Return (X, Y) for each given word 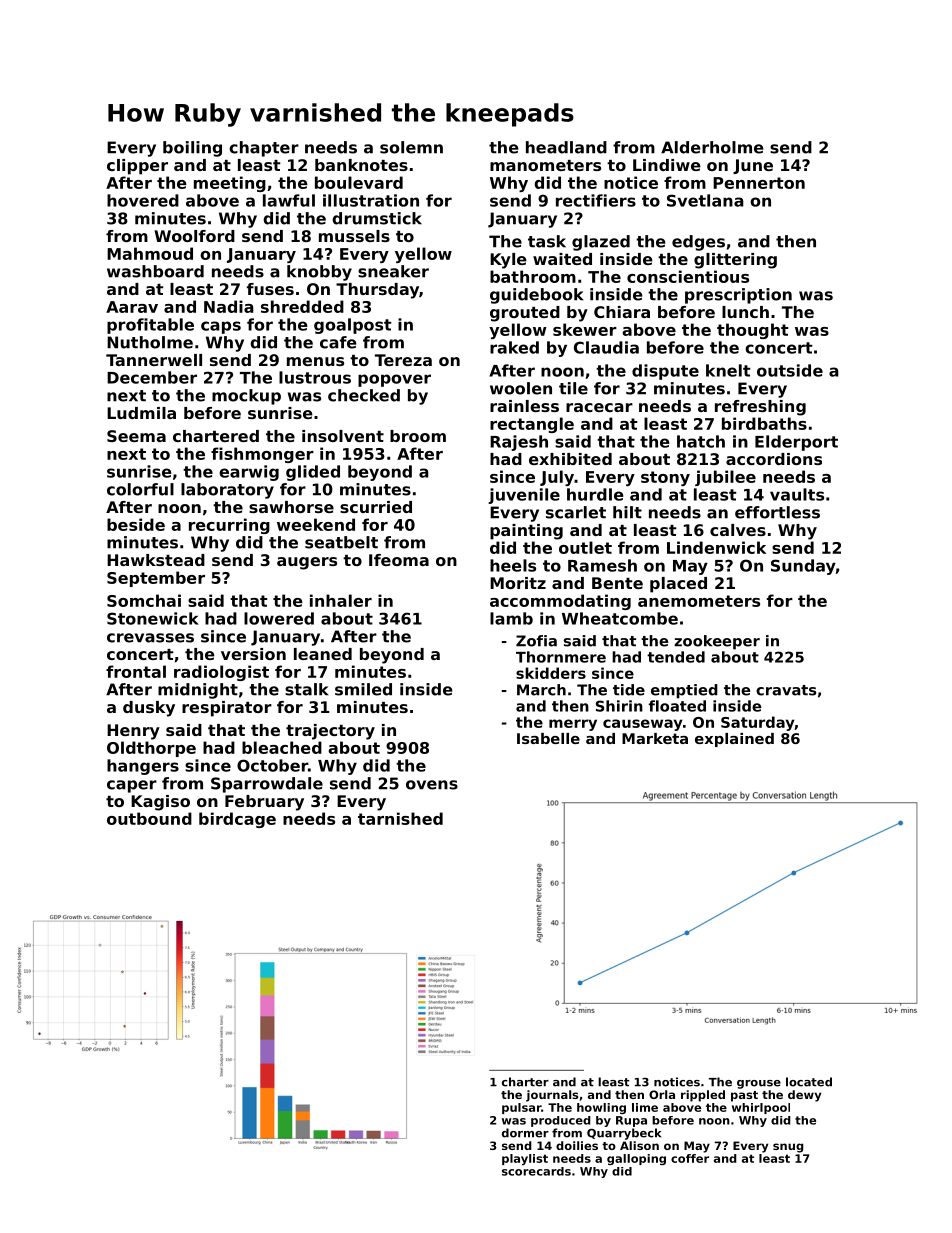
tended (676, 657)
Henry (133, 732)
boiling (192, 149)
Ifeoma (399, 560)
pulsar (521, 1108)
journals (552, 1096)
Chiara (622, 312)
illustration (371, 200)
